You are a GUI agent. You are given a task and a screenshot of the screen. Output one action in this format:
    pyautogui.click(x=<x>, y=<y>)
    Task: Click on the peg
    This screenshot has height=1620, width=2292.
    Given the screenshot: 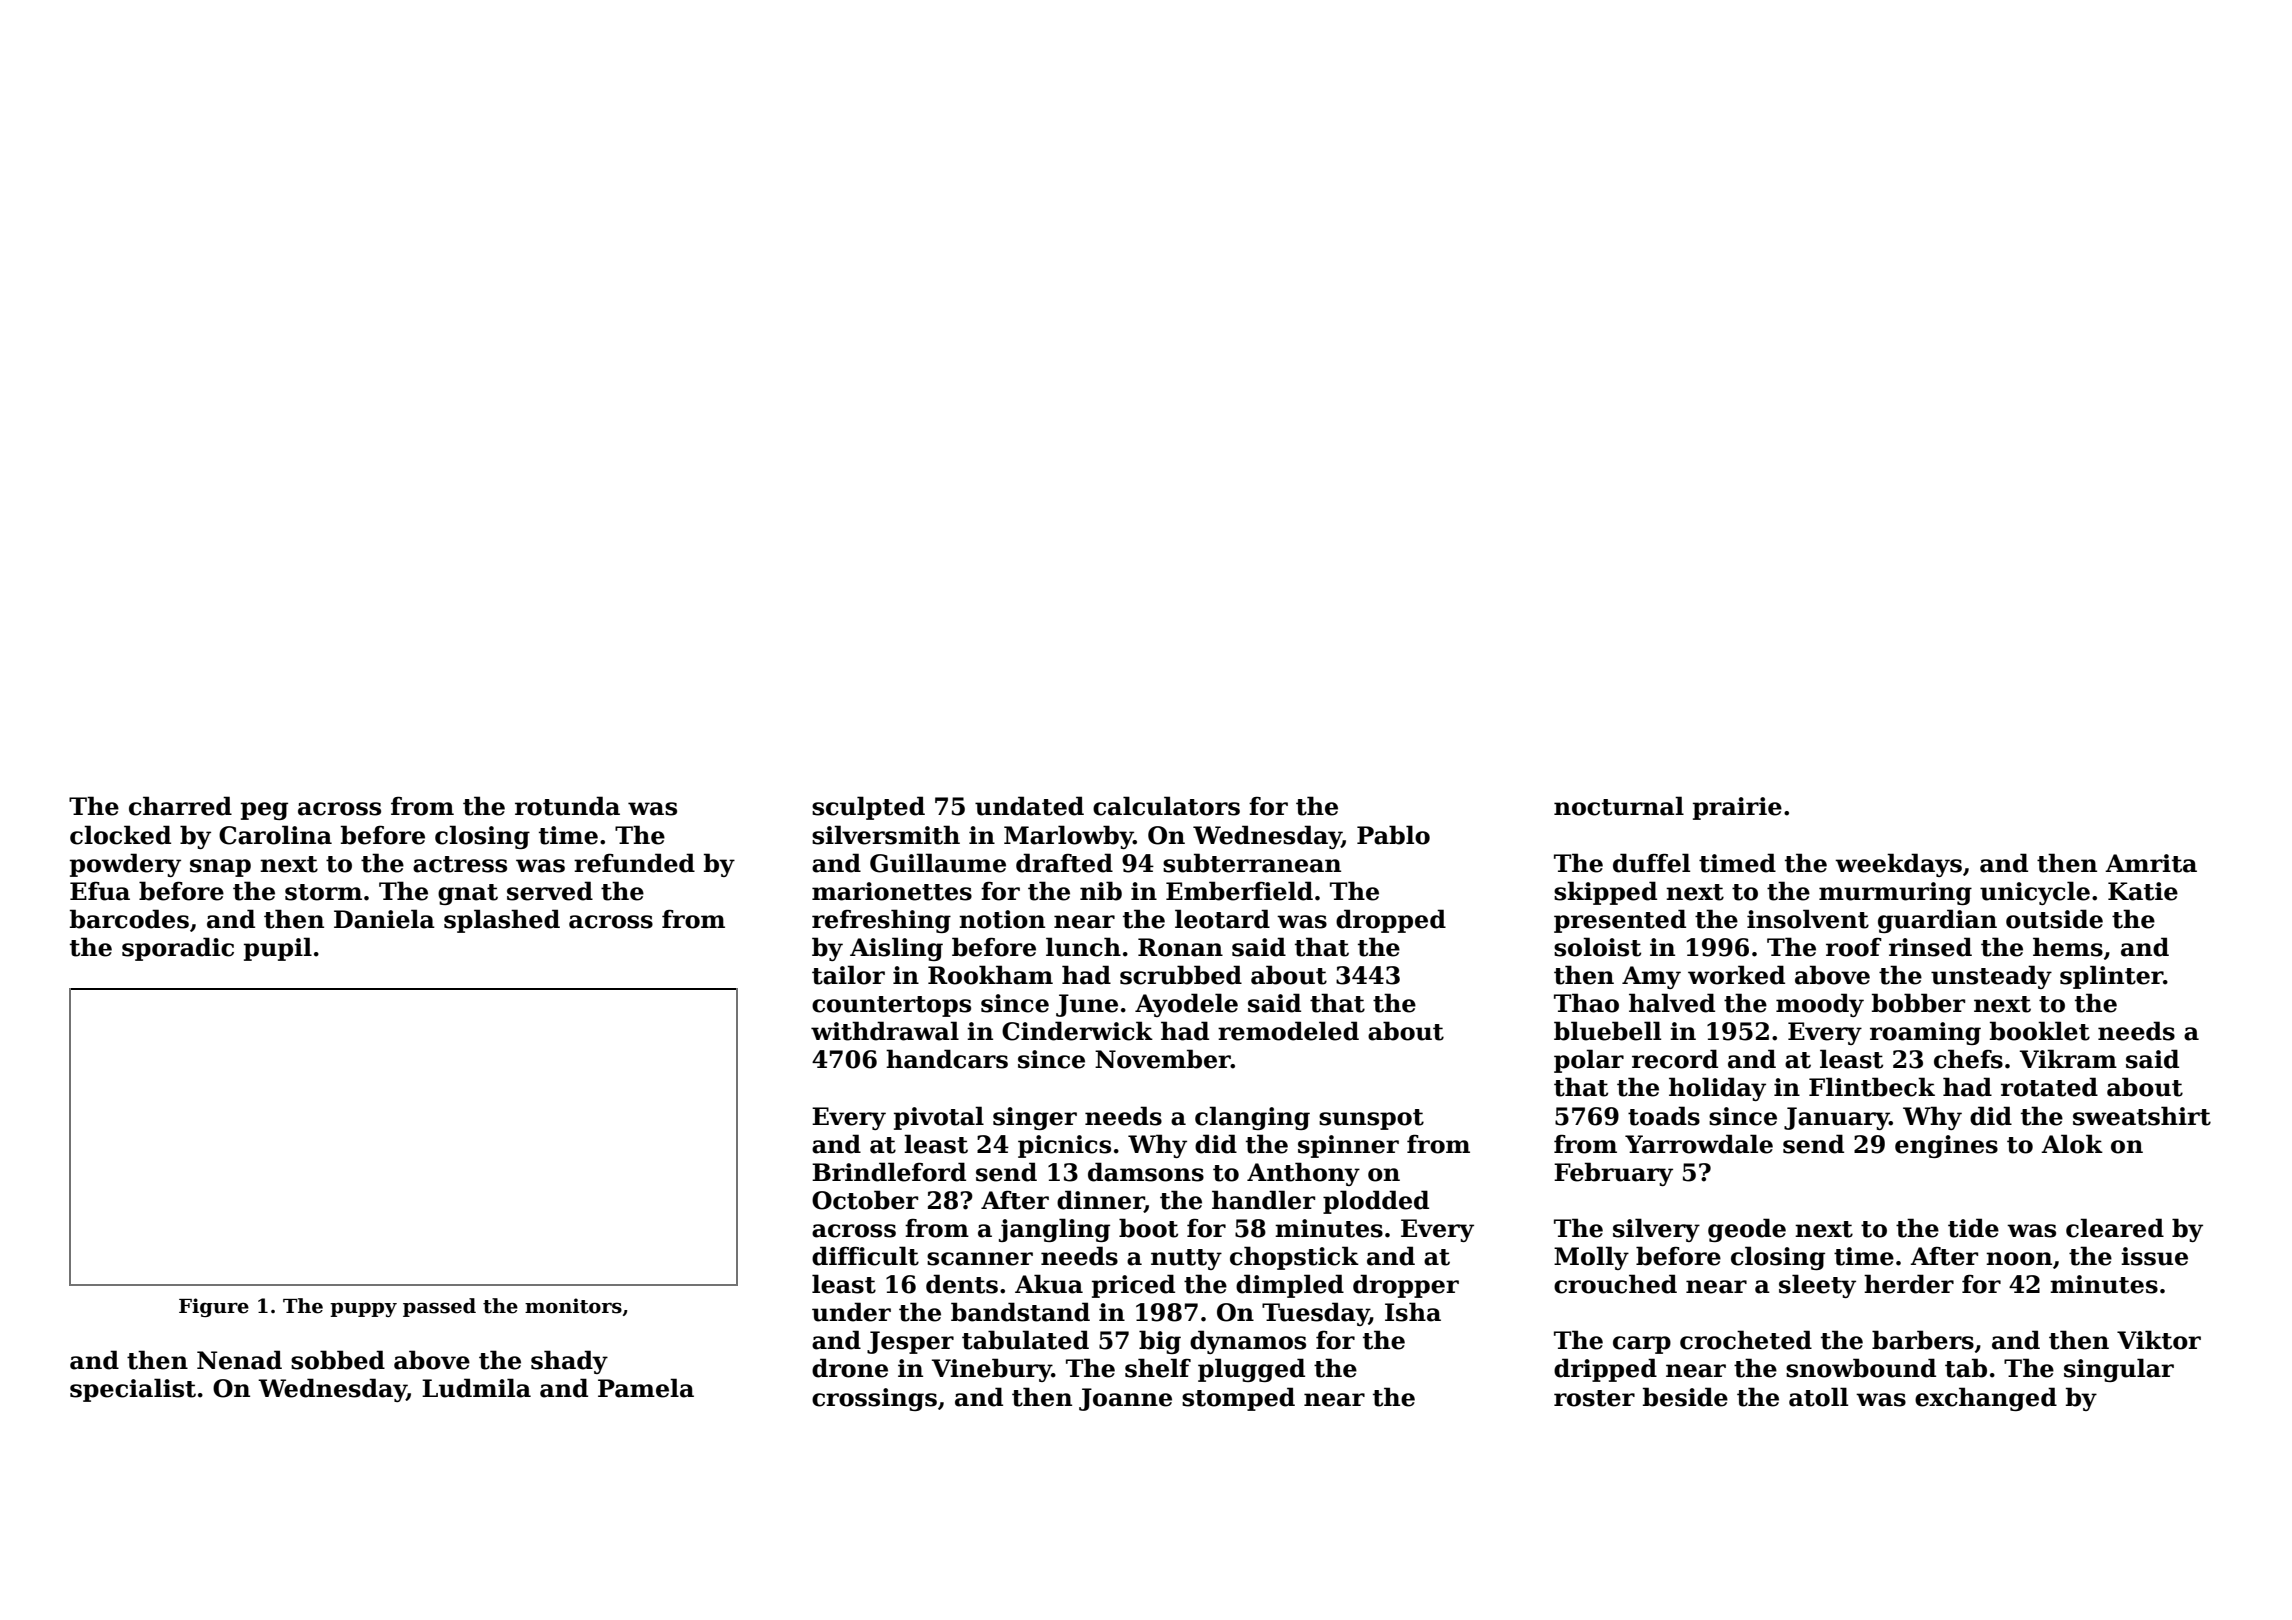 What is the action you would take?
    pyautogui.click(x=264, y=811)
